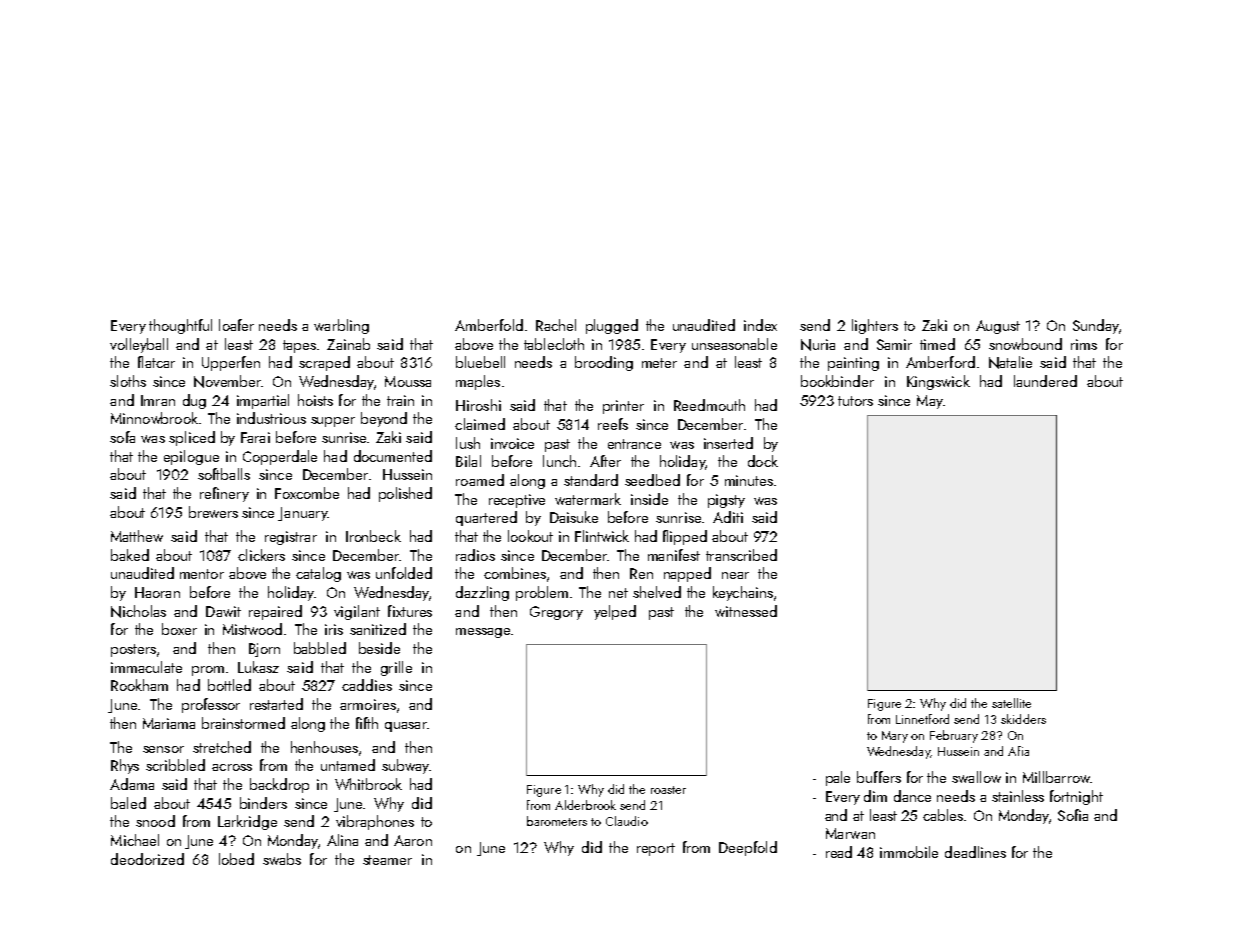  What do you see at coordinates (1011, 703) in the screenshot?
I see `satellite` at bounding box center [1011, 703].
